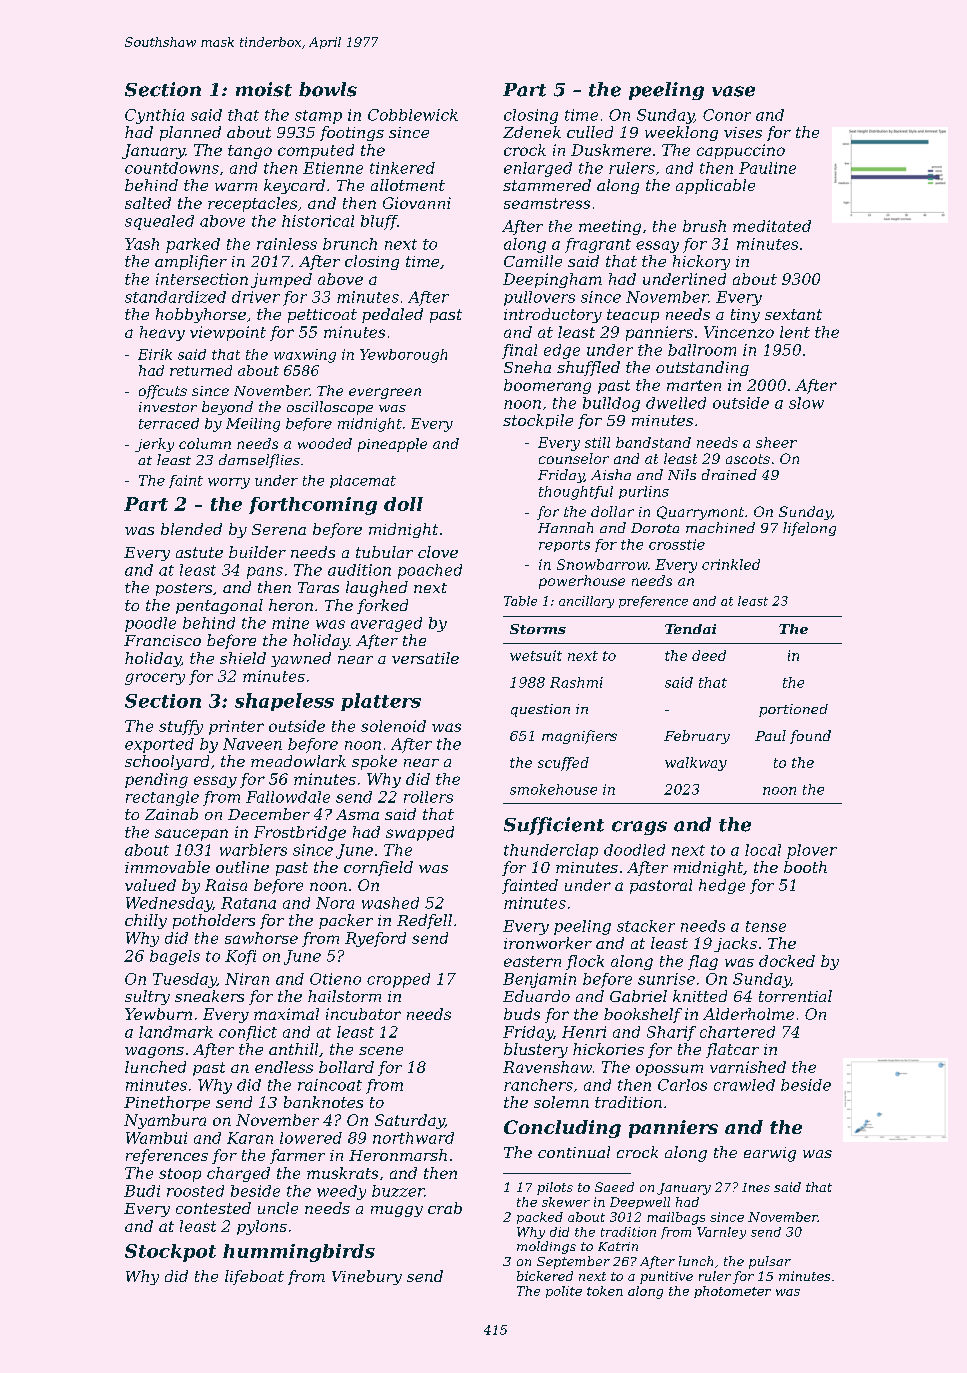 Image resolution: width=967 pixels, height=1373 pixels. Describe the element at coordinates (709, 655) in the screenshot. I see `deed` at that location.
